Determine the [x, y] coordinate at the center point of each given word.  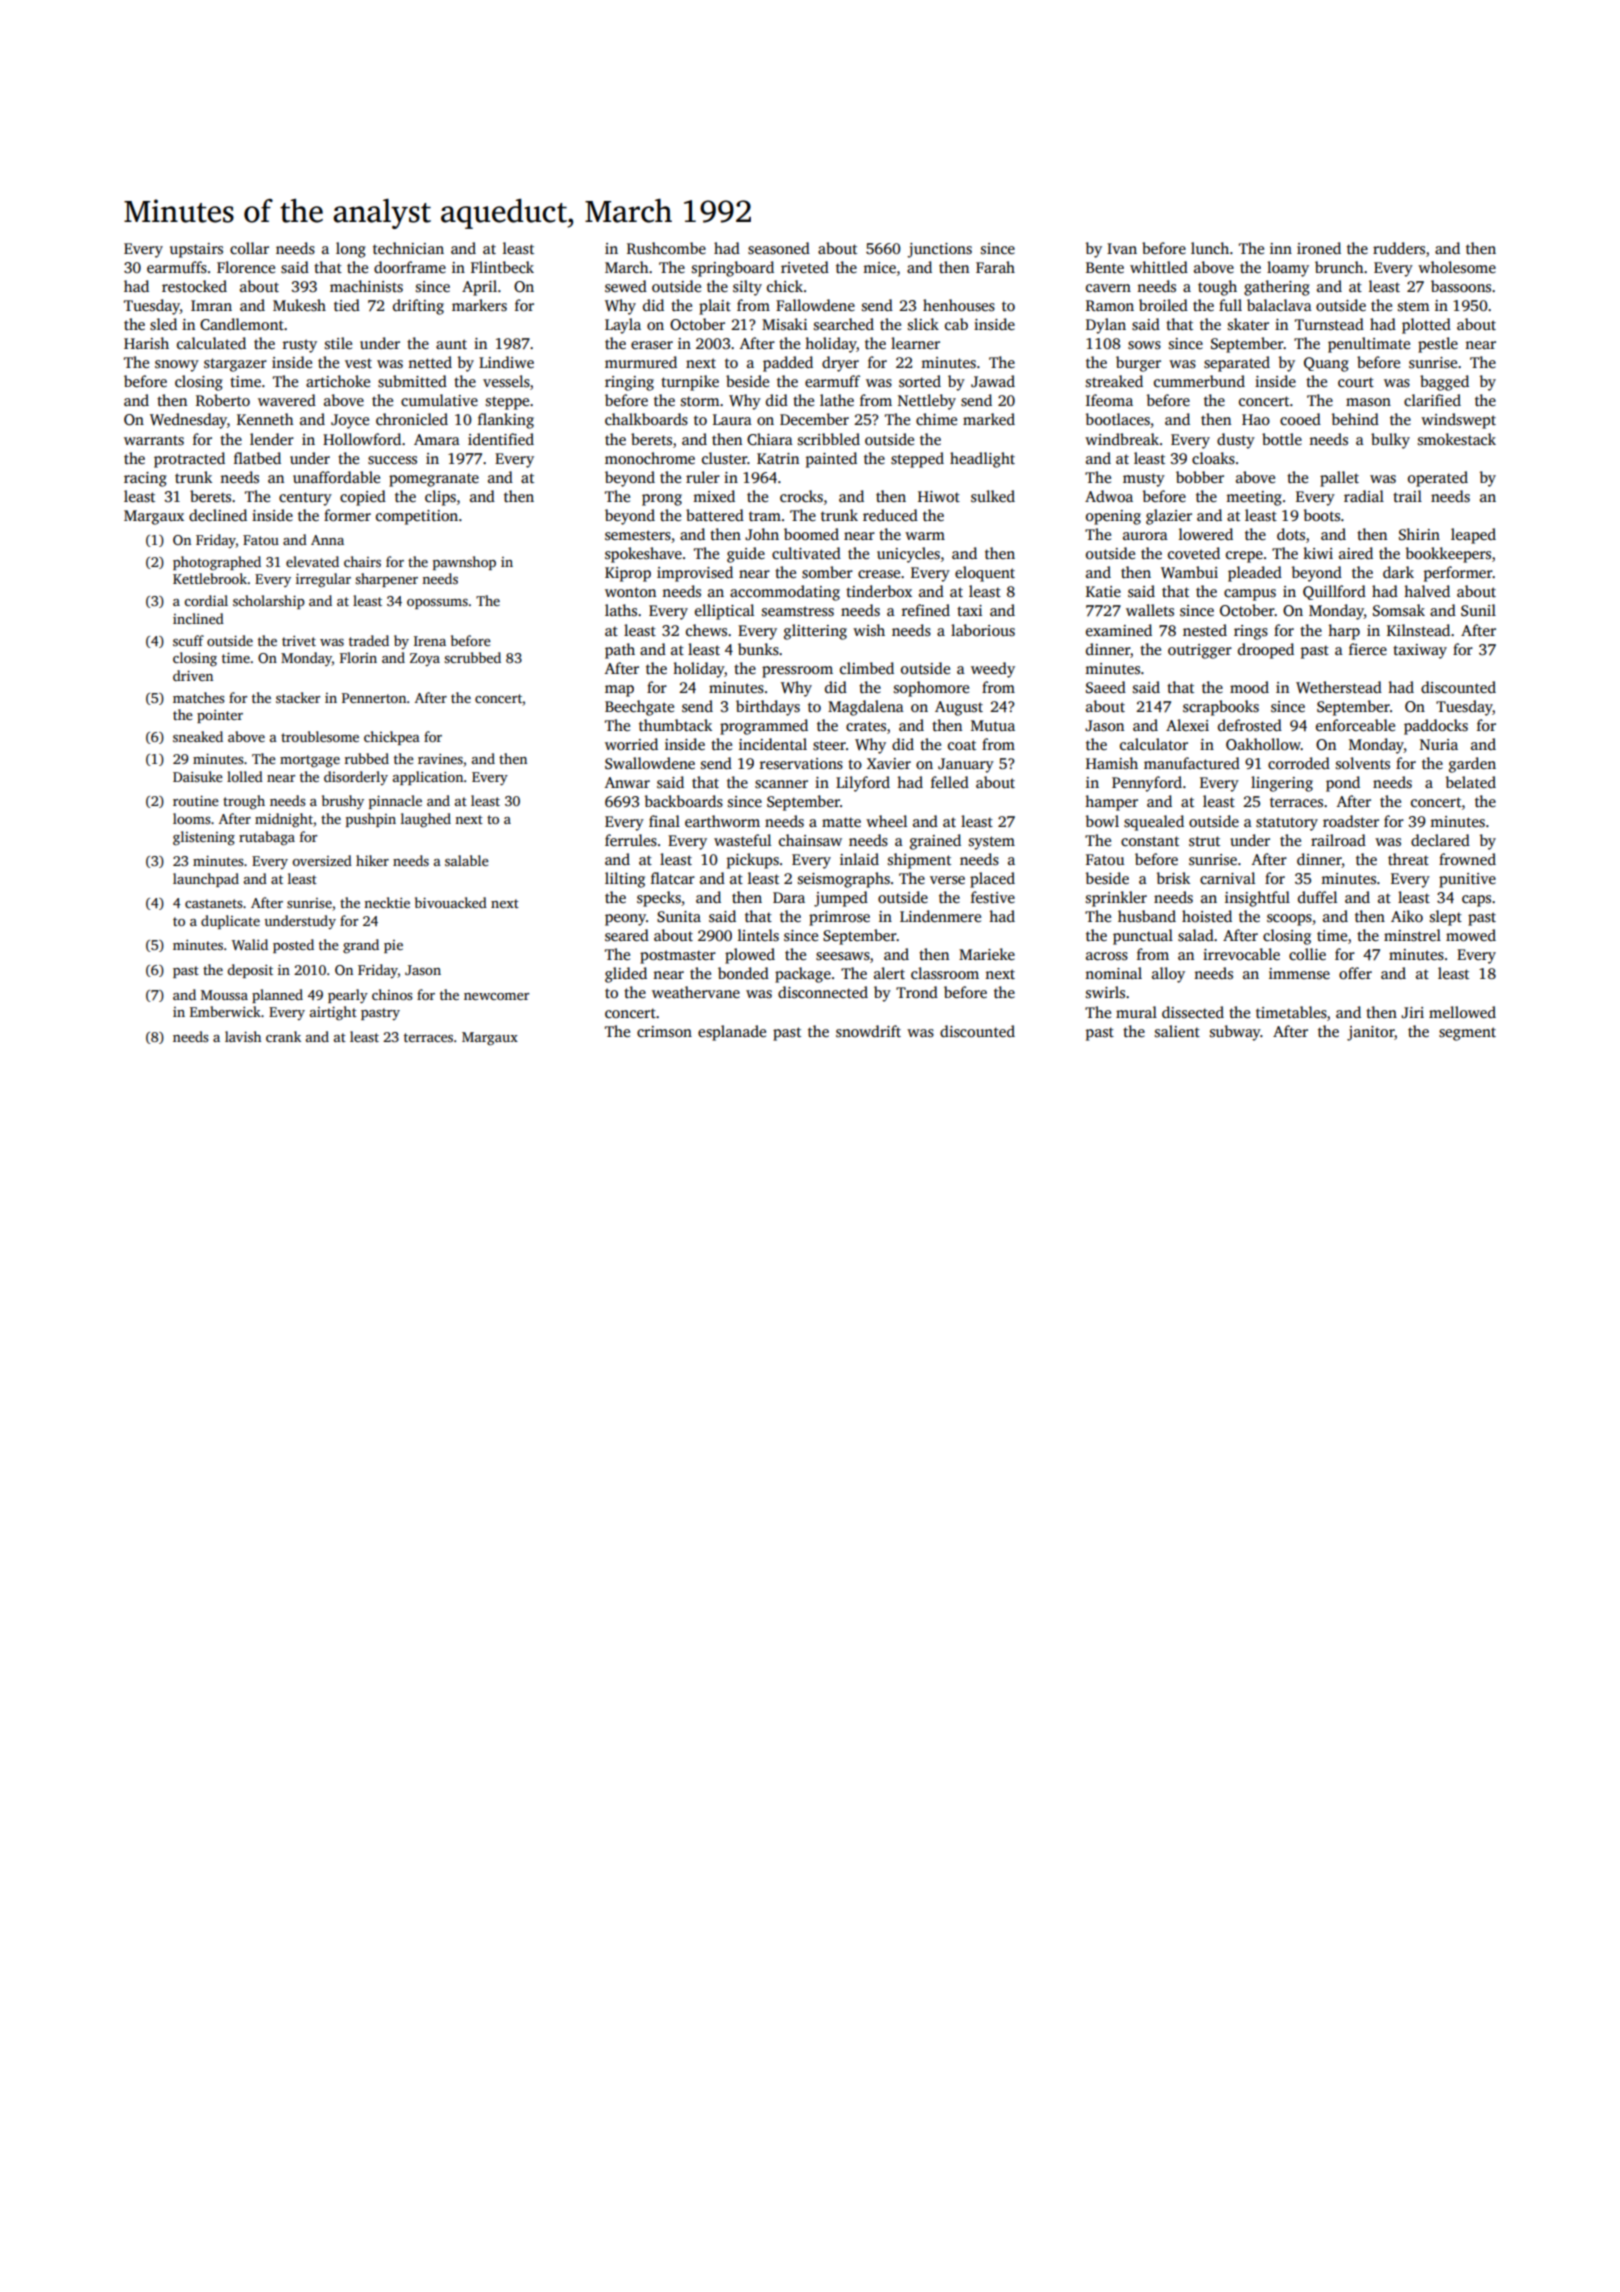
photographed [217, 563]
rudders [1399, 248]
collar [249, 248]
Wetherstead [1339, 687]
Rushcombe [666, 248]
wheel [886, 821]
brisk [1173, 878]
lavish [243, 1036]
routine [196, 800]
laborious [983, 630]
